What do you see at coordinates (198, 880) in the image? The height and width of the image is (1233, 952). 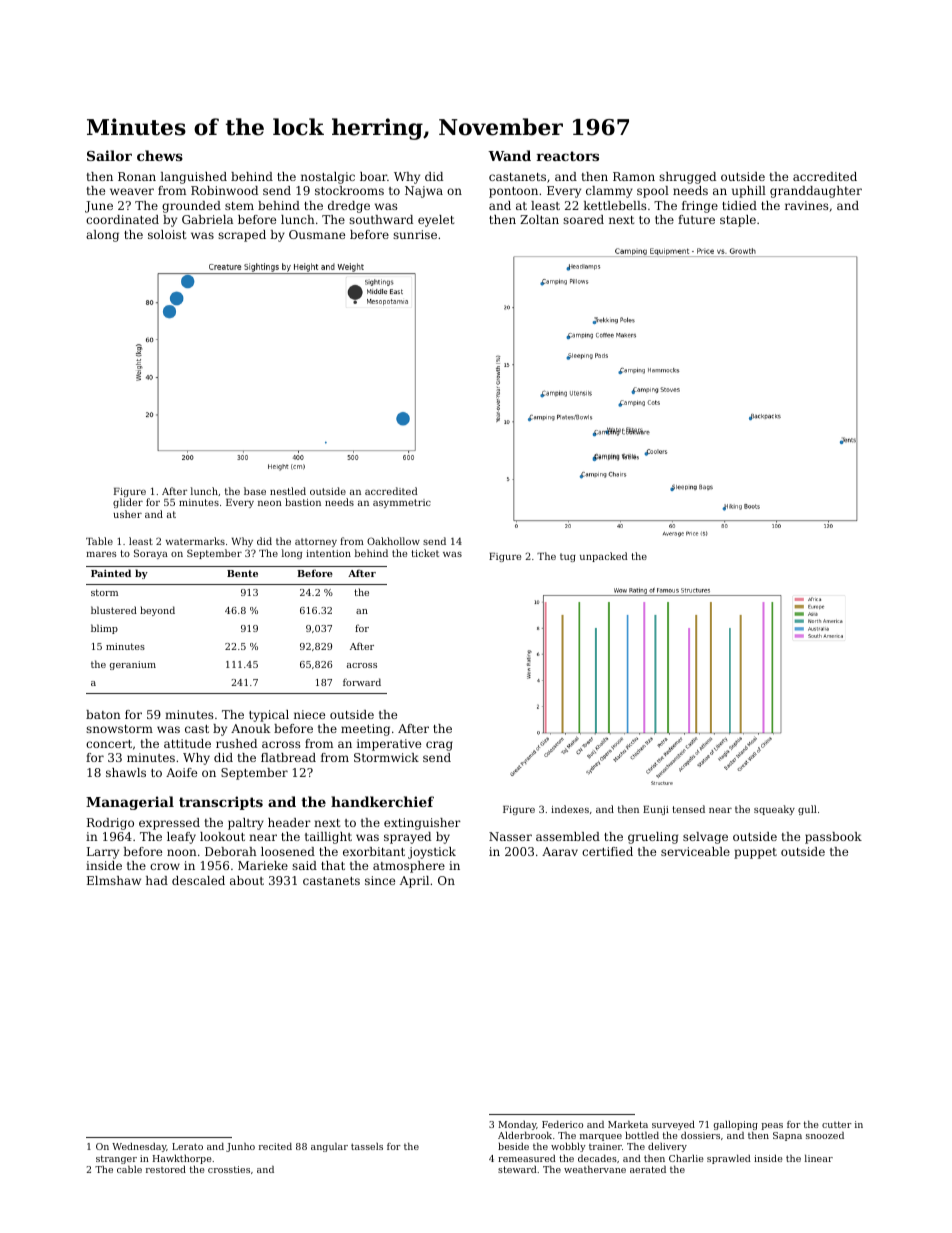 I see `descaled` at bounding box center [198, 880].
